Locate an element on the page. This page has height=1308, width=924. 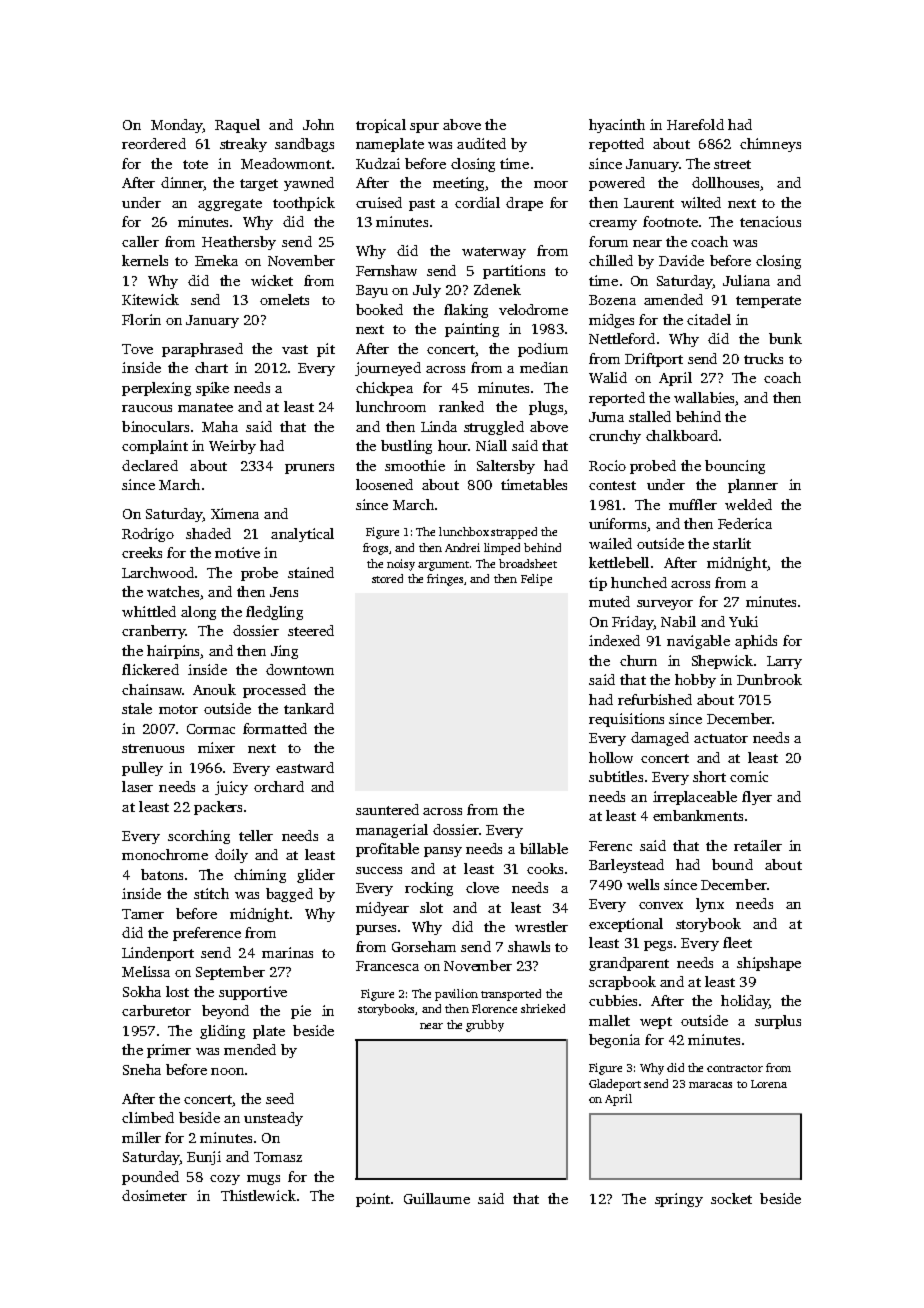
seed is located at coordinates (280, 1098).
